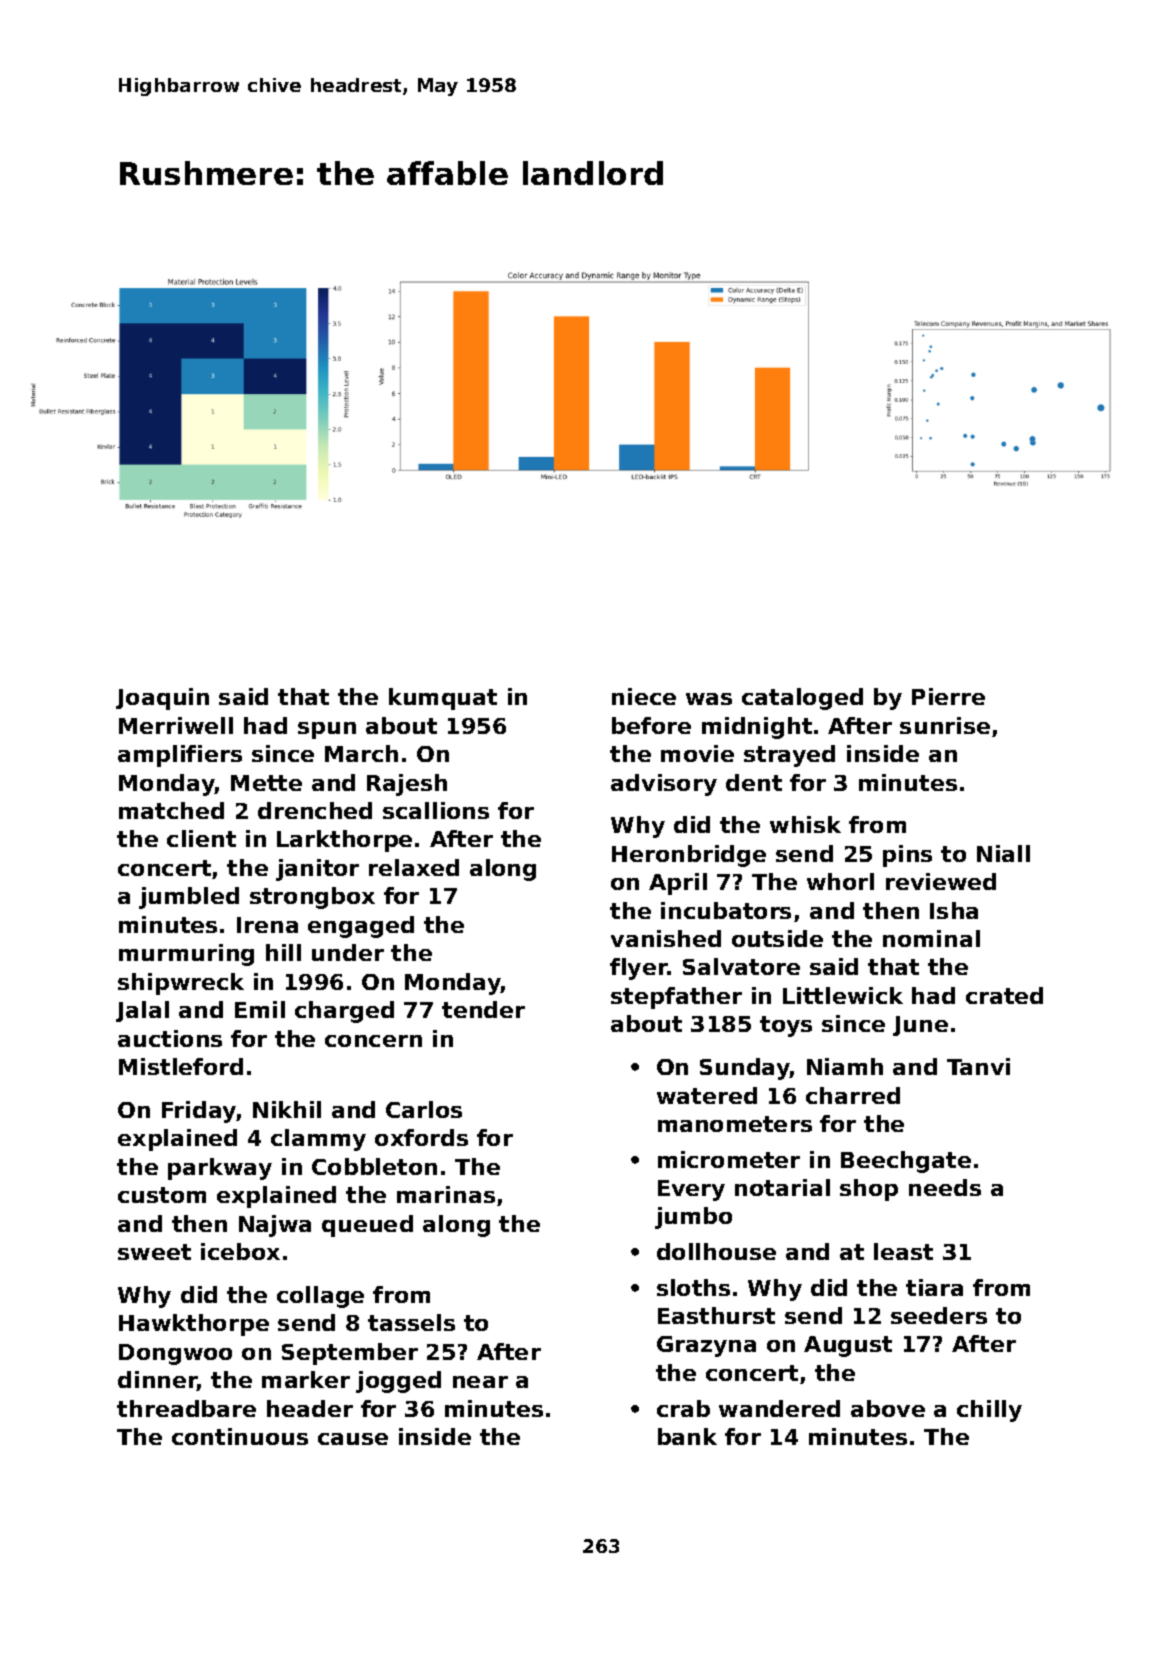  Describe the element at coordinates (367, 1226) in the screenshot. I see `queued` at that location.
